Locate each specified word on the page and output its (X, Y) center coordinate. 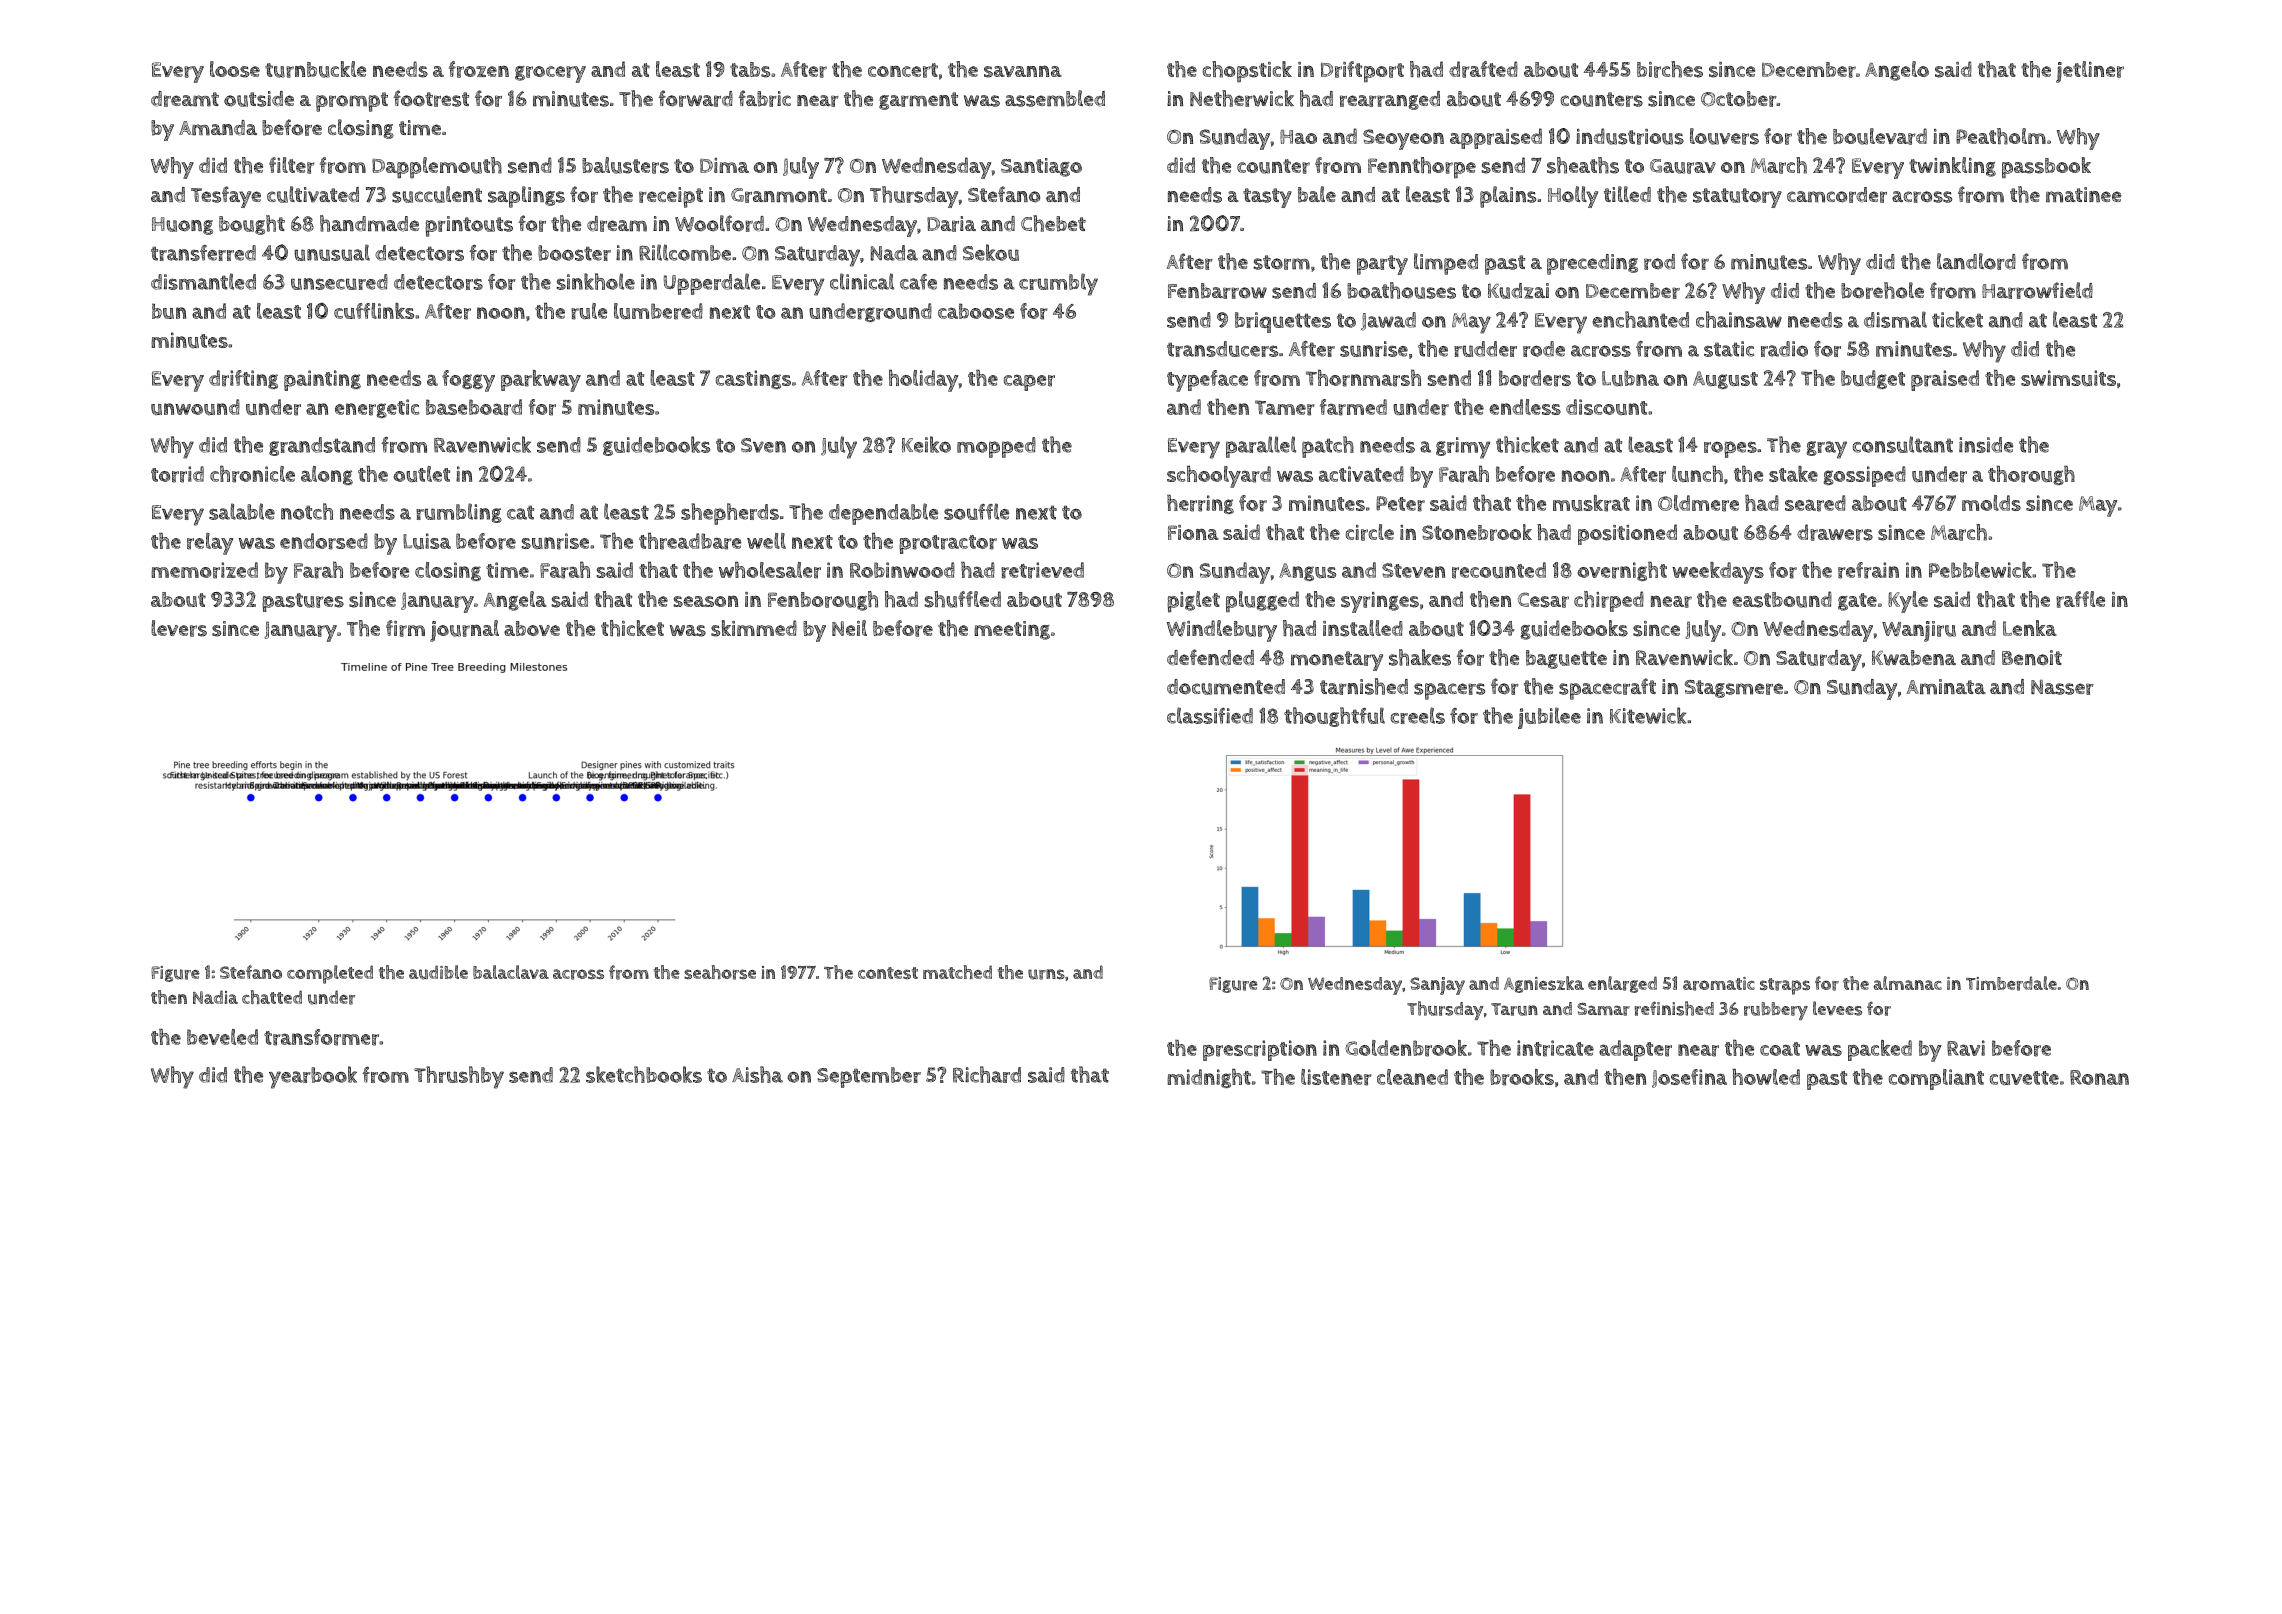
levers (179, 628)
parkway (541, 381)
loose (235, 69)
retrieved (1042, 570)
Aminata (1946, 687)
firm (405, 628)
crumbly (1058, 284)
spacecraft (1607, 689)
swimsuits (2068, 378)
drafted (1483, 69)
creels (1418, 715)
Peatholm (2001, 136)
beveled (222, 1037)
